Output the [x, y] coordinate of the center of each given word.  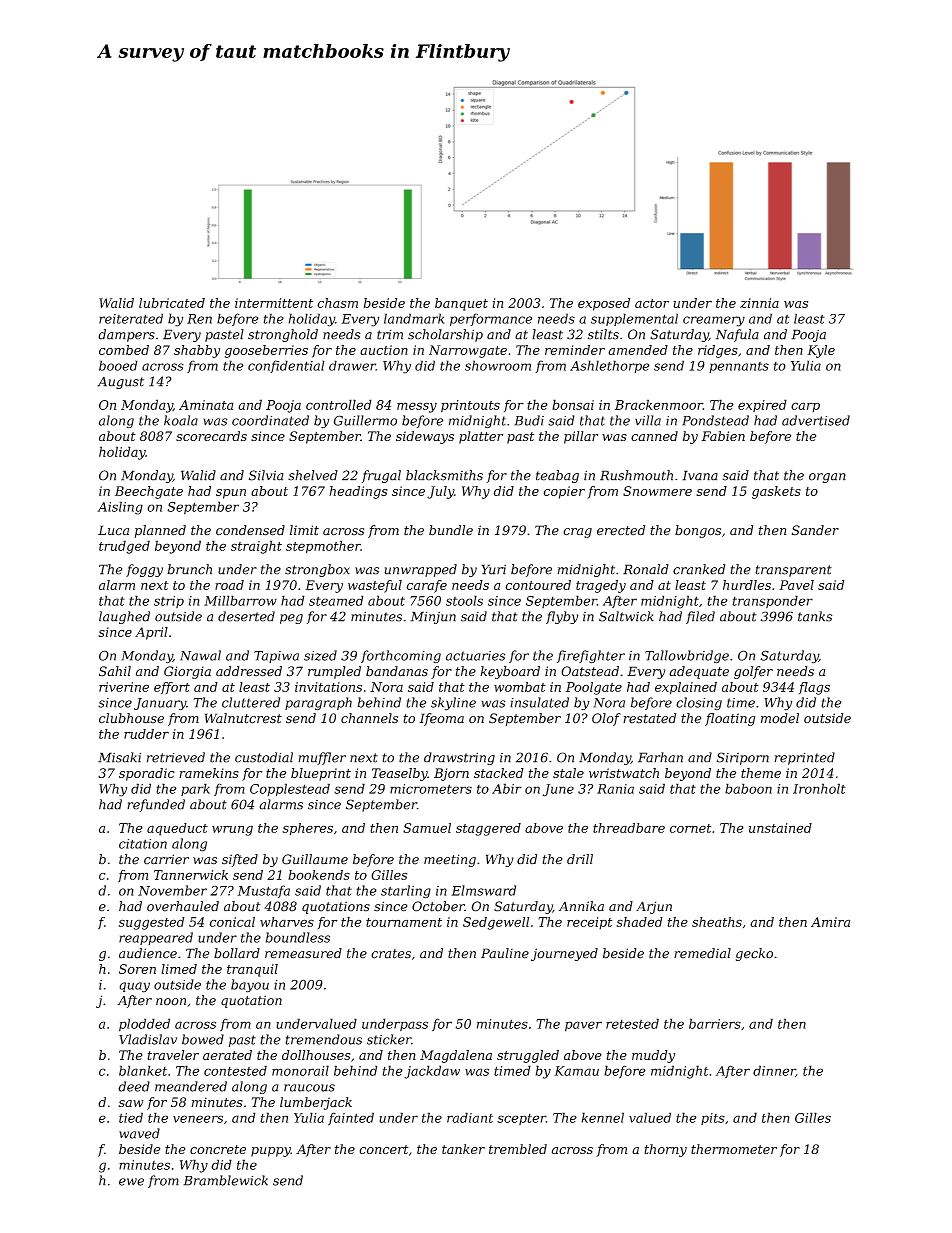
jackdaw [432, 1072]
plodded [144, 1025]
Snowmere [657, 491]
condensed [250, 530]
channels [369, 718]
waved [139, 1133]
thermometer [734, 1149]
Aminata [206, 405]
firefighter [591, 657]
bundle [451, 530]
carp [805, 407]
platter [481, 437]
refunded [156, 805]
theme [761, 773]
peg [291, 619]
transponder [772, 601]
